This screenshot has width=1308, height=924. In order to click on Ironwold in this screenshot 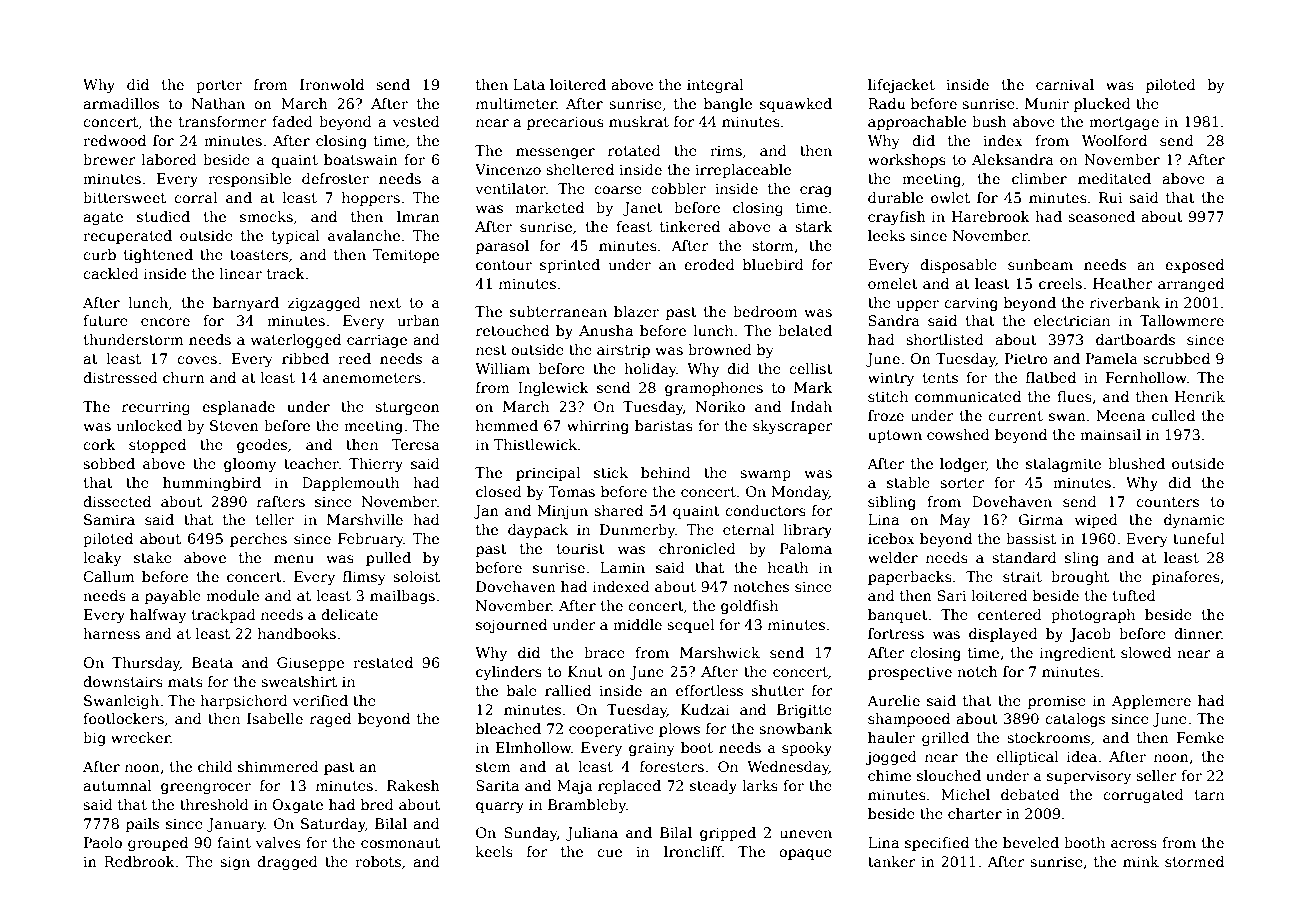, I will do `click(332, 84)`.
